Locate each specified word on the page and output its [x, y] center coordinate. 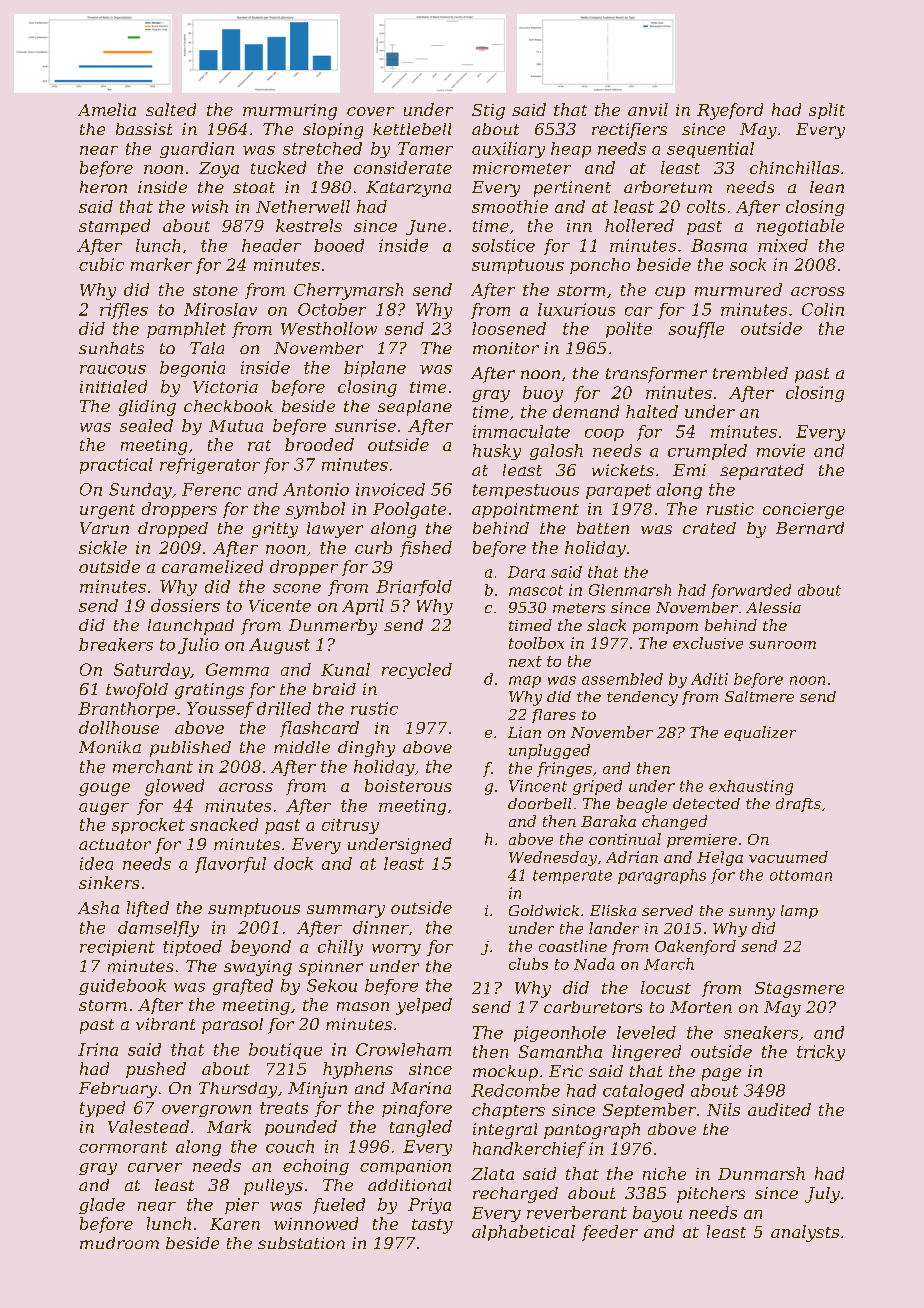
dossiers [185, 605]
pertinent [572, 189]
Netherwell [303, 206]
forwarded [751, 591]
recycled [417, 671]
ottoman [801, 875]
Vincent [538, 786]
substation [301, 1243]
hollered [639, 225]
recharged [515, 1195]
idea [96, 863]
